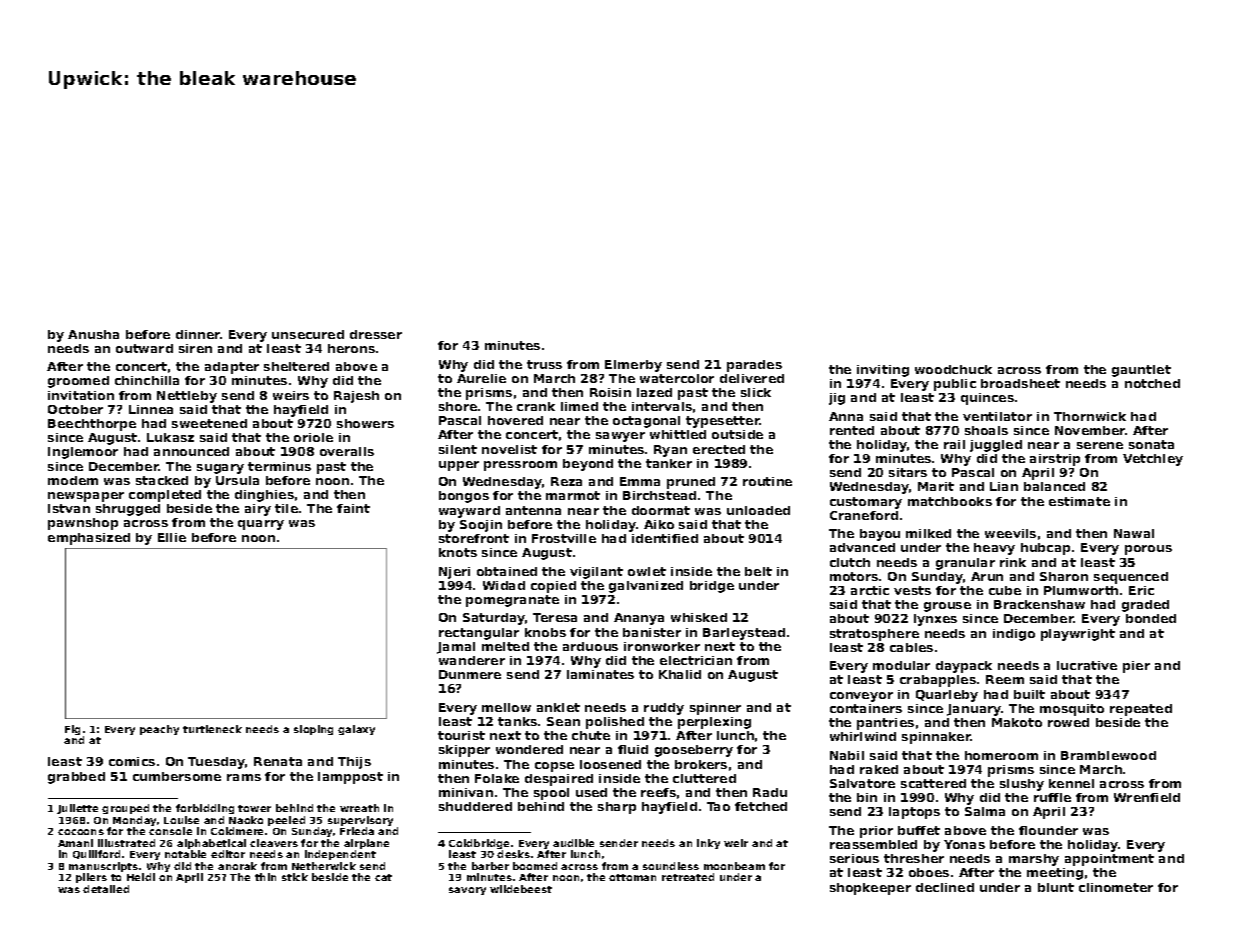 The width and height of the screenshot is (1233, 952). What do you see at coordinates (1087, 665) in the screenshot?
I see `lucrative` at bounding box center [1087, 665].
